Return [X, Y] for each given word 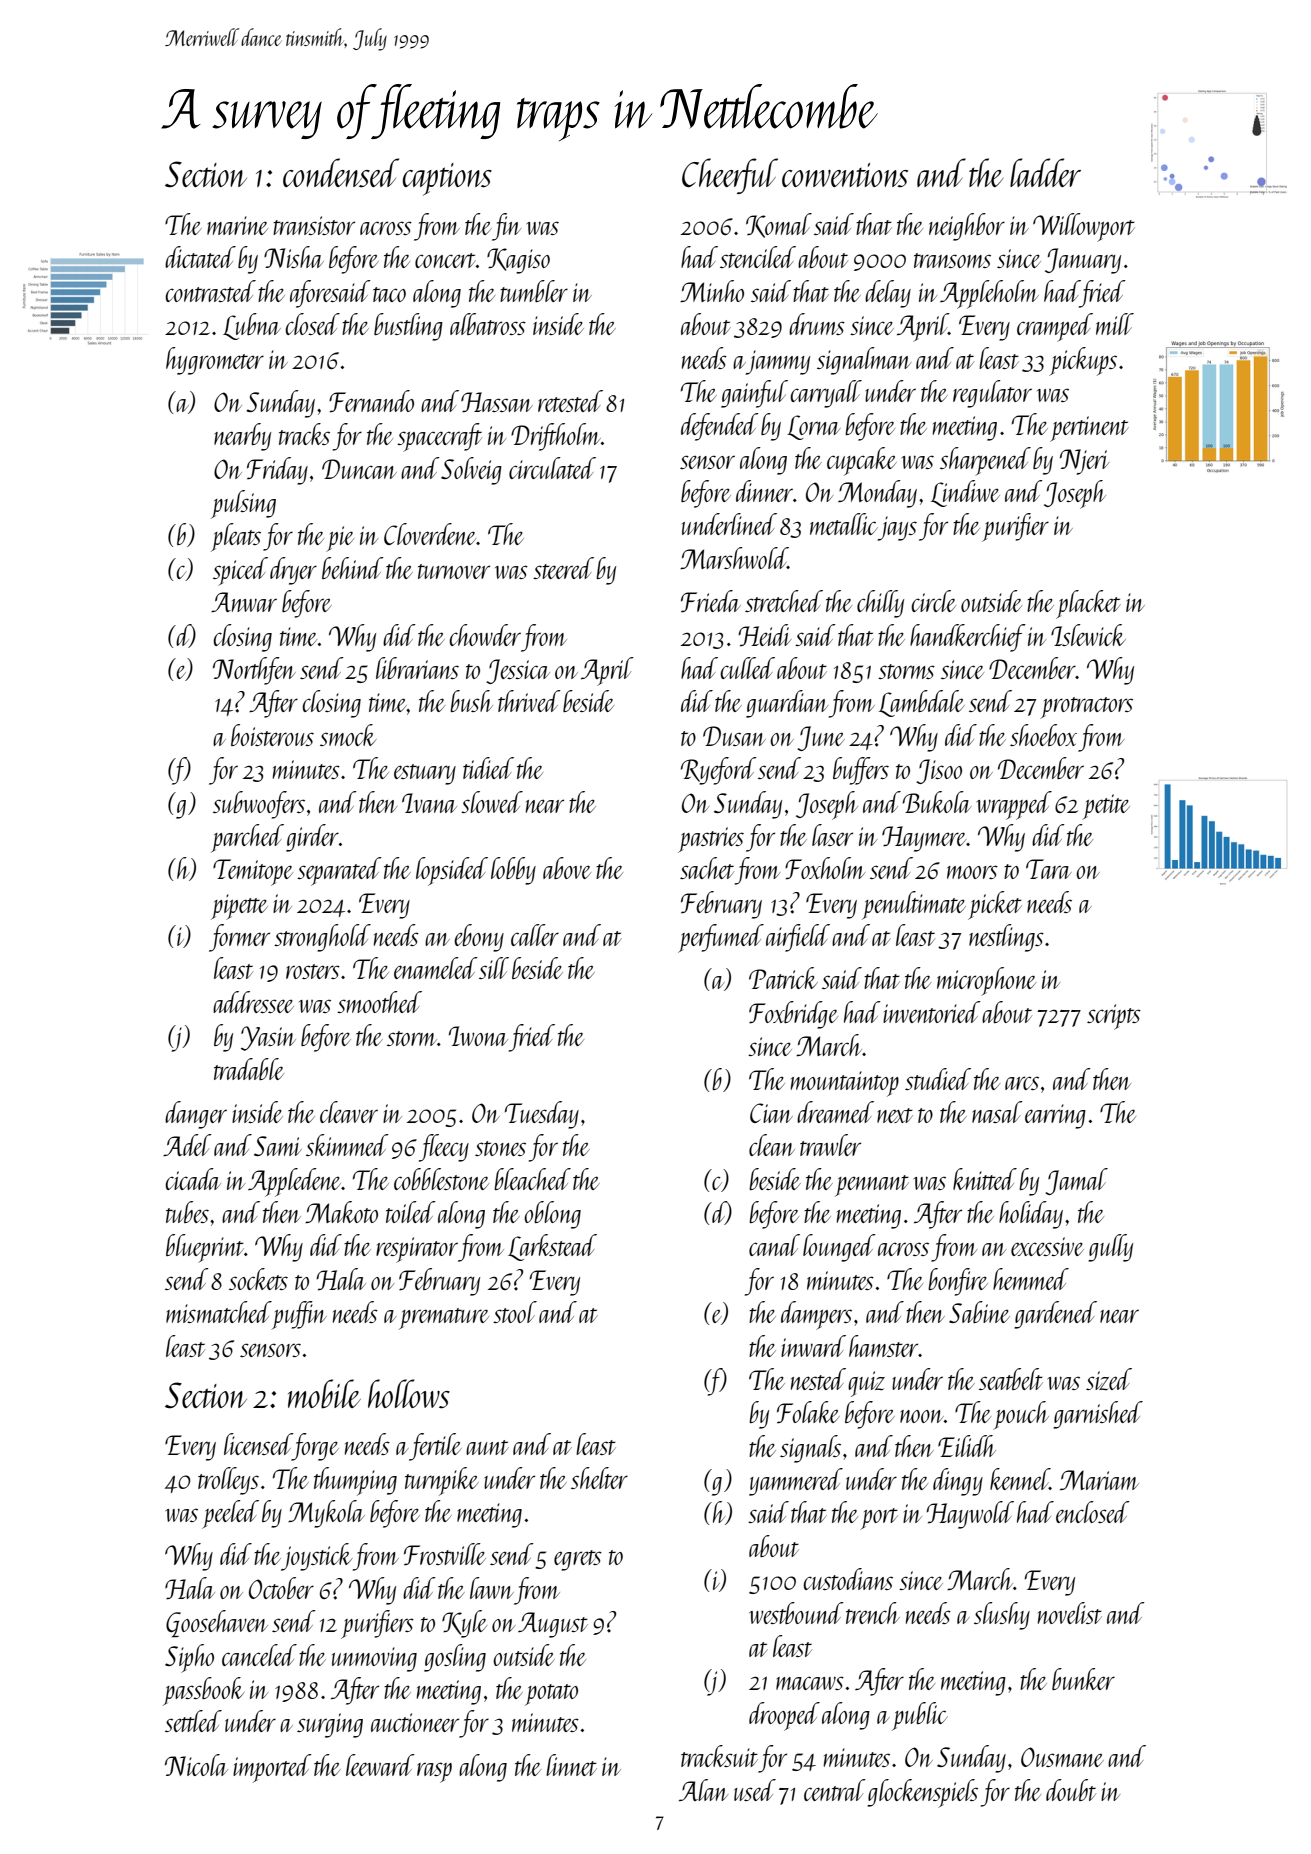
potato [551, 1695]
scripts [1114, 1017]
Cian [771, 1113]
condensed [341, 173]
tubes [187, 1212]
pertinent [1089, 429]
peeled [230, 1514]
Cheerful [730, 176]
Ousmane [1062, 1757]
